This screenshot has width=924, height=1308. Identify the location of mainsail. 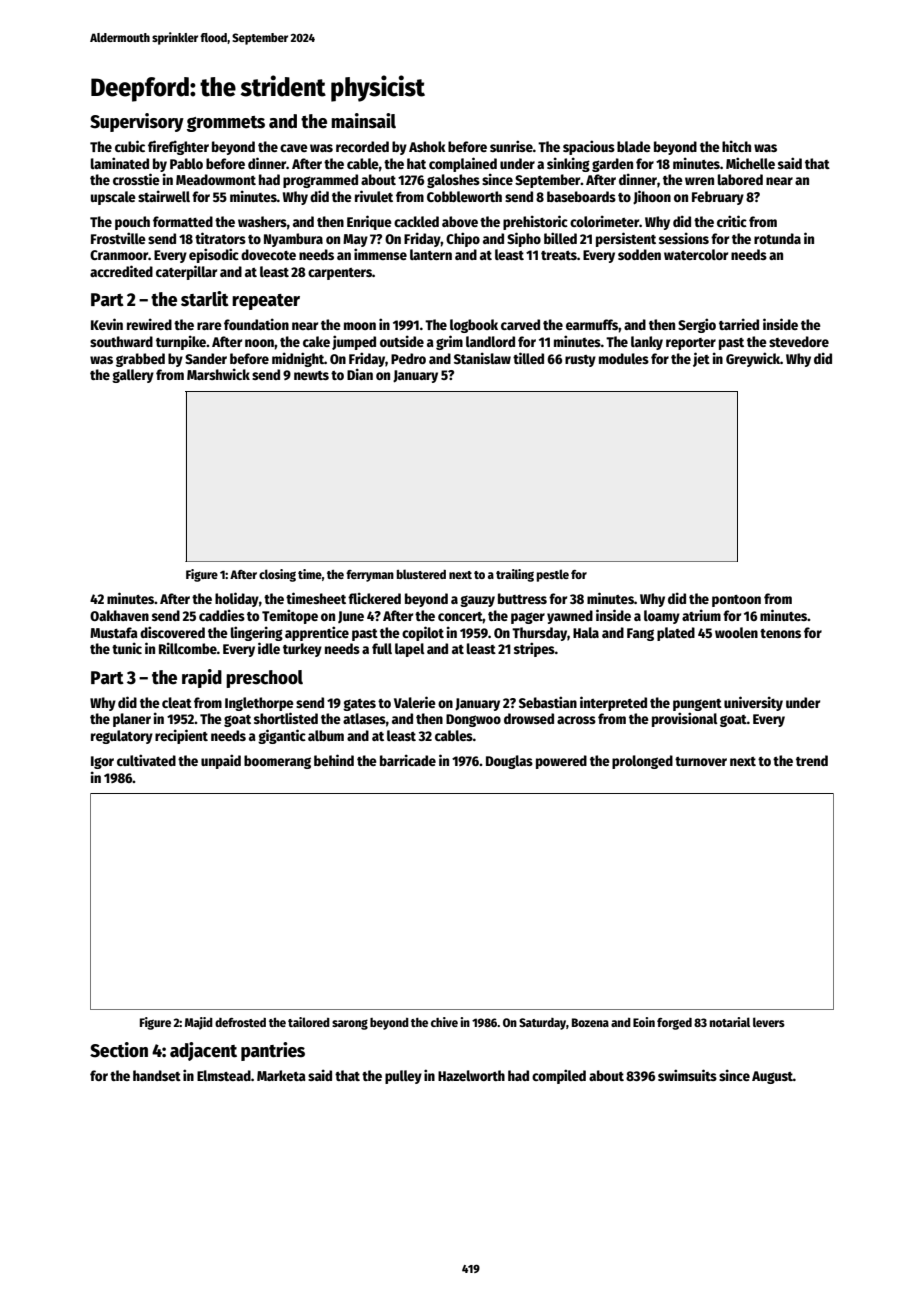
(363, 121).
